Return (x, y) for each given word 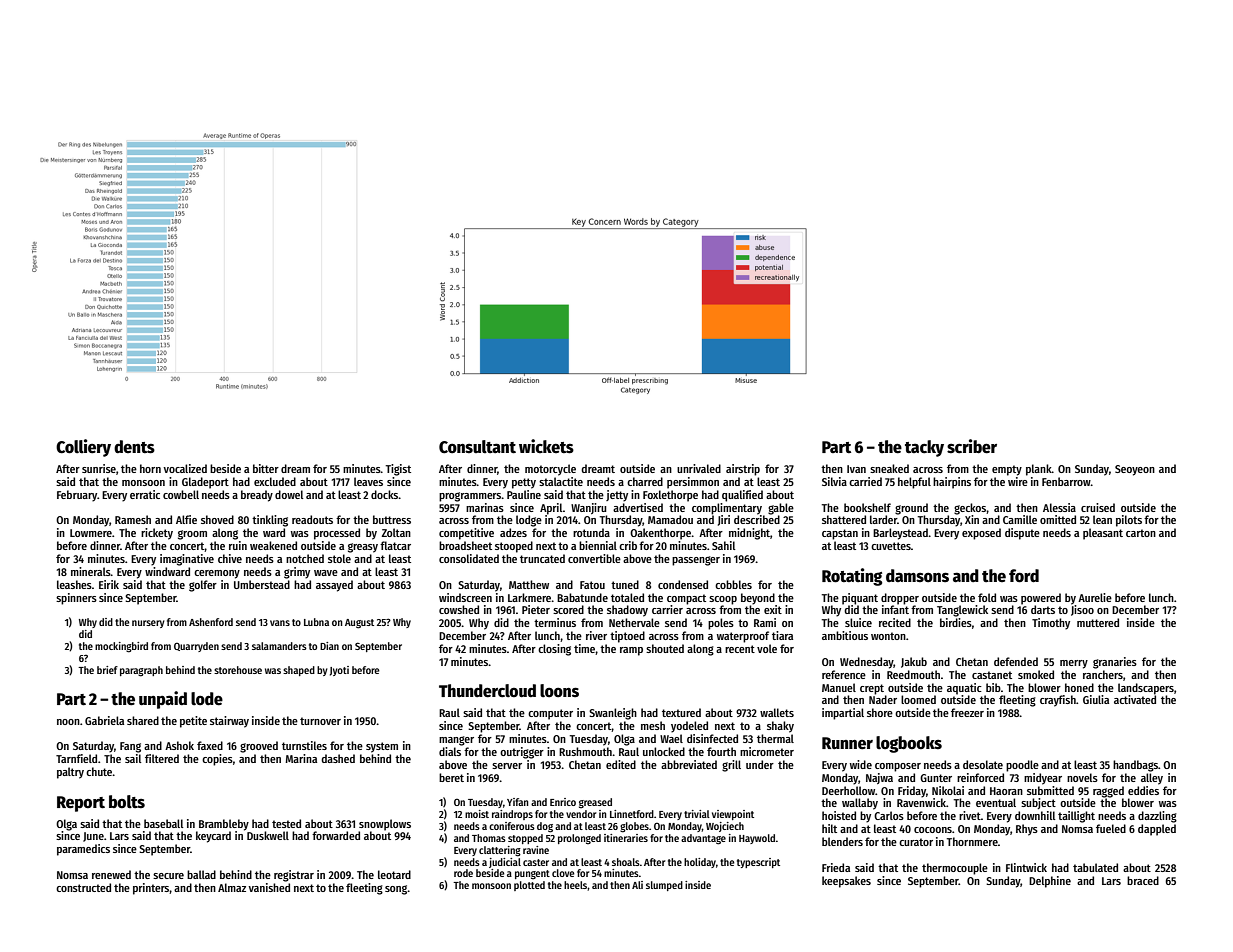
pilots (1129, 521)
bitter (266, 468)
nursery (148, 624)
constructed (83, 887)
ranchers (1103, 674)
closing (554, 650)
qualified (742, 496)
